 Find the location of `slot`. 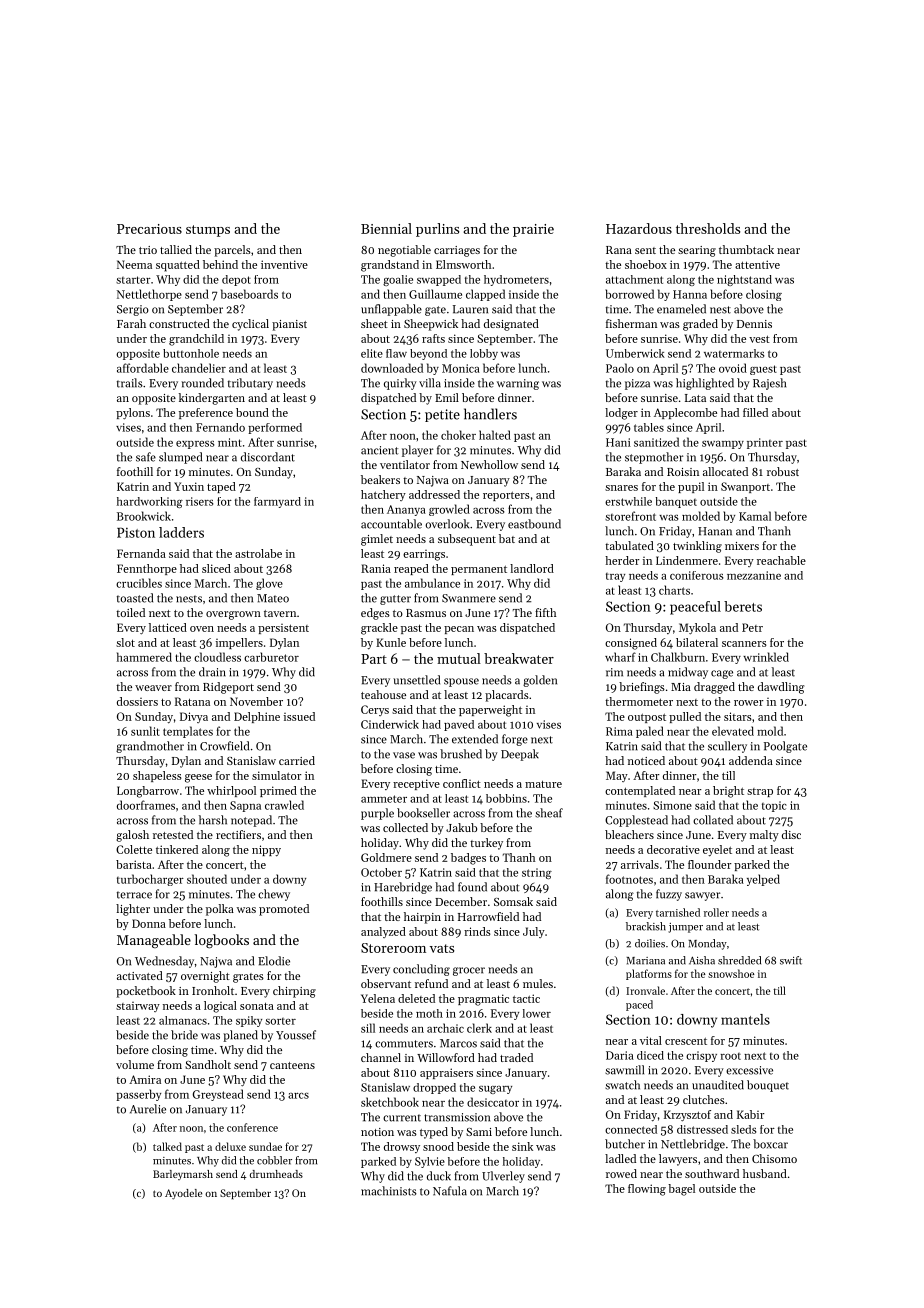

slot is located at coordinates (125, 642).
